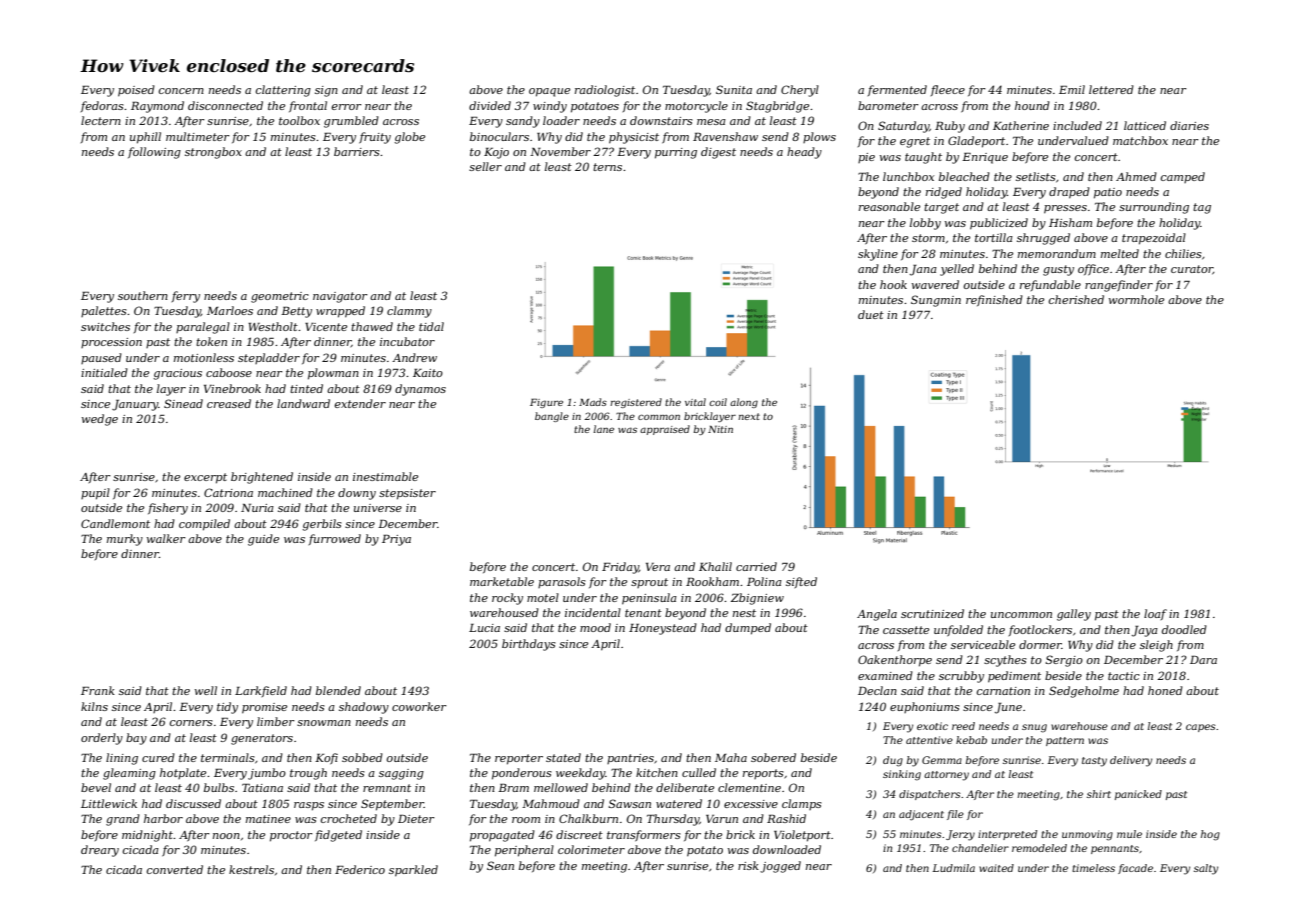 This page has height=924, width=1308. I want to click on next, so click(749, 416).
